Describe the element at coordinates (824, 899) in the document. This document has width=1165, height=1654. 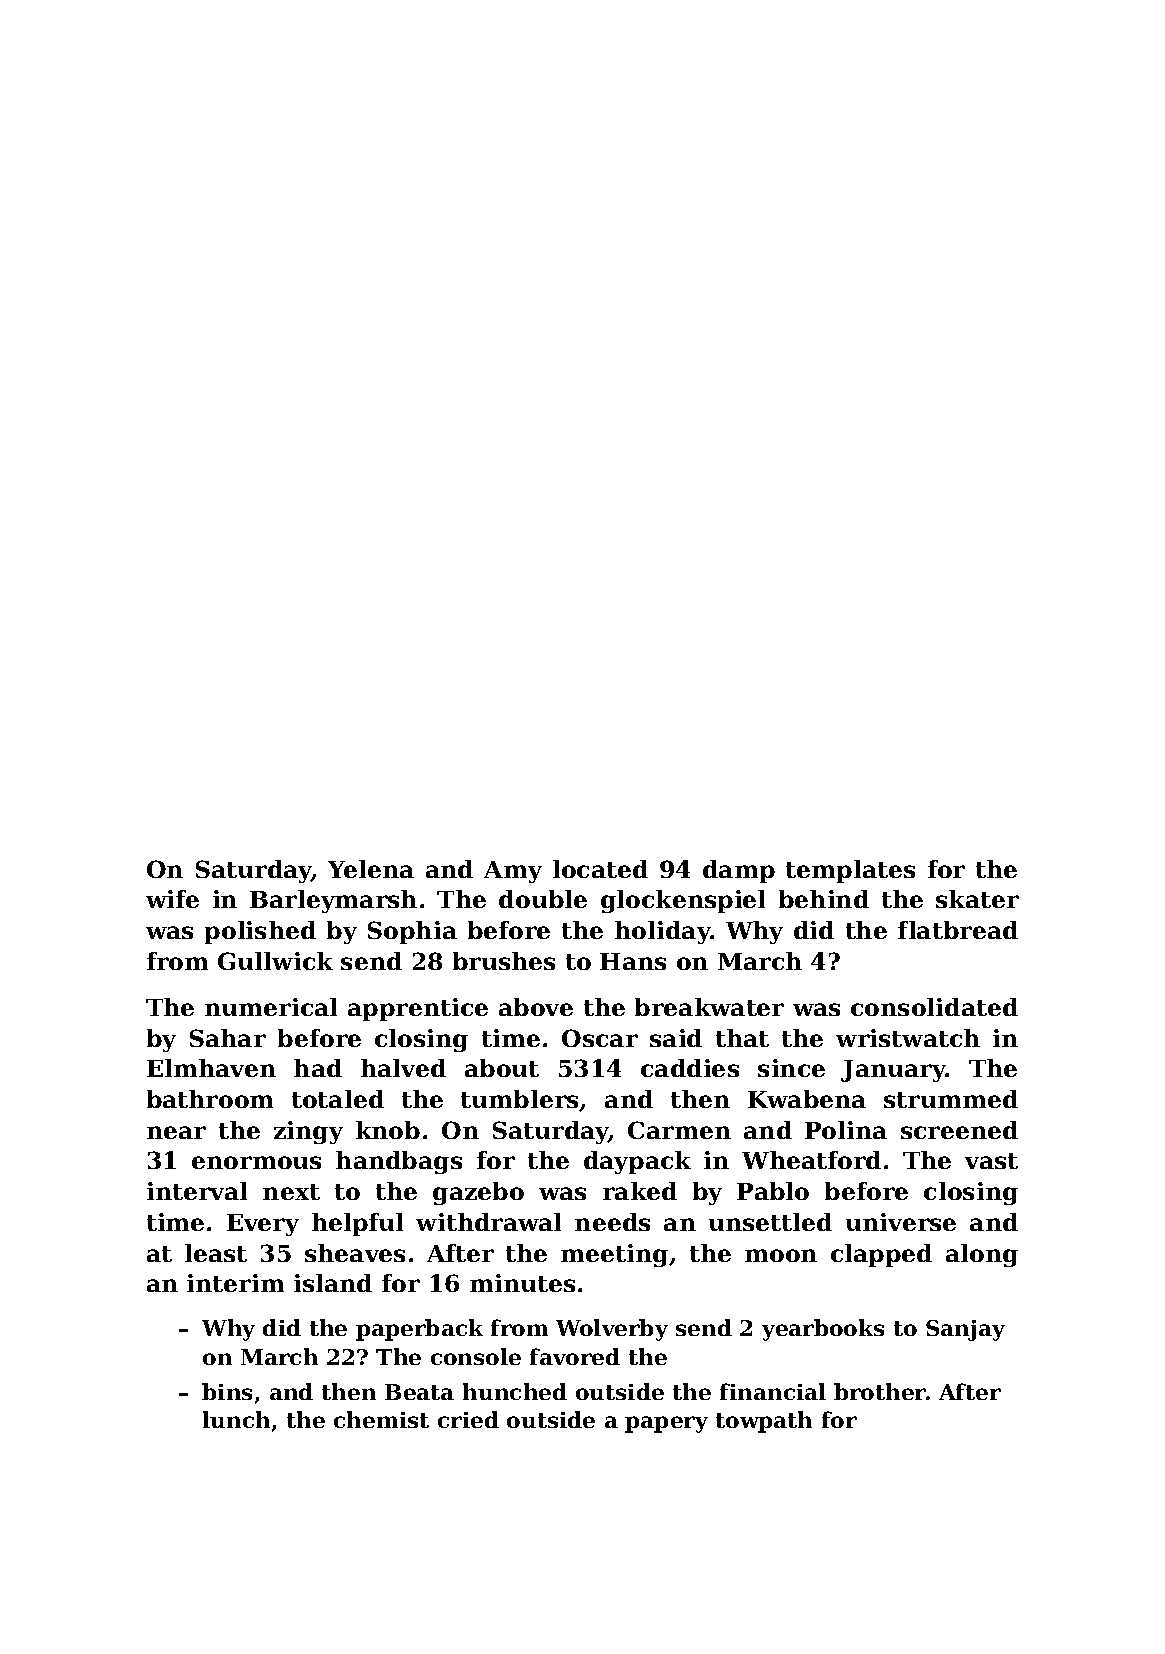
I see `behind` at that location.
